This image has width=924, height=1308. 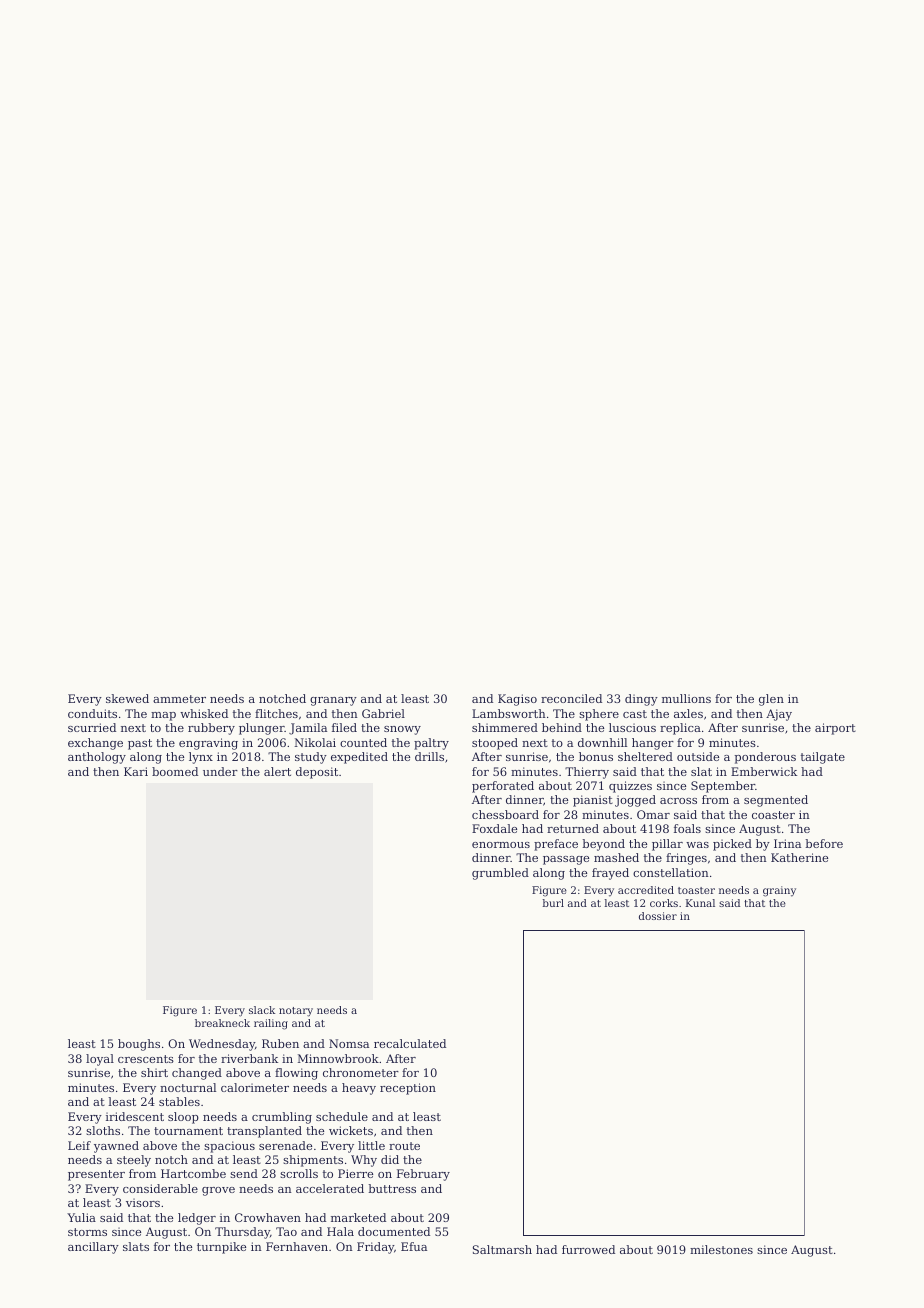 What do you see at coordinates (383, 713) in the image?
I see `Gabriel` at bounding box center [383, 713].
